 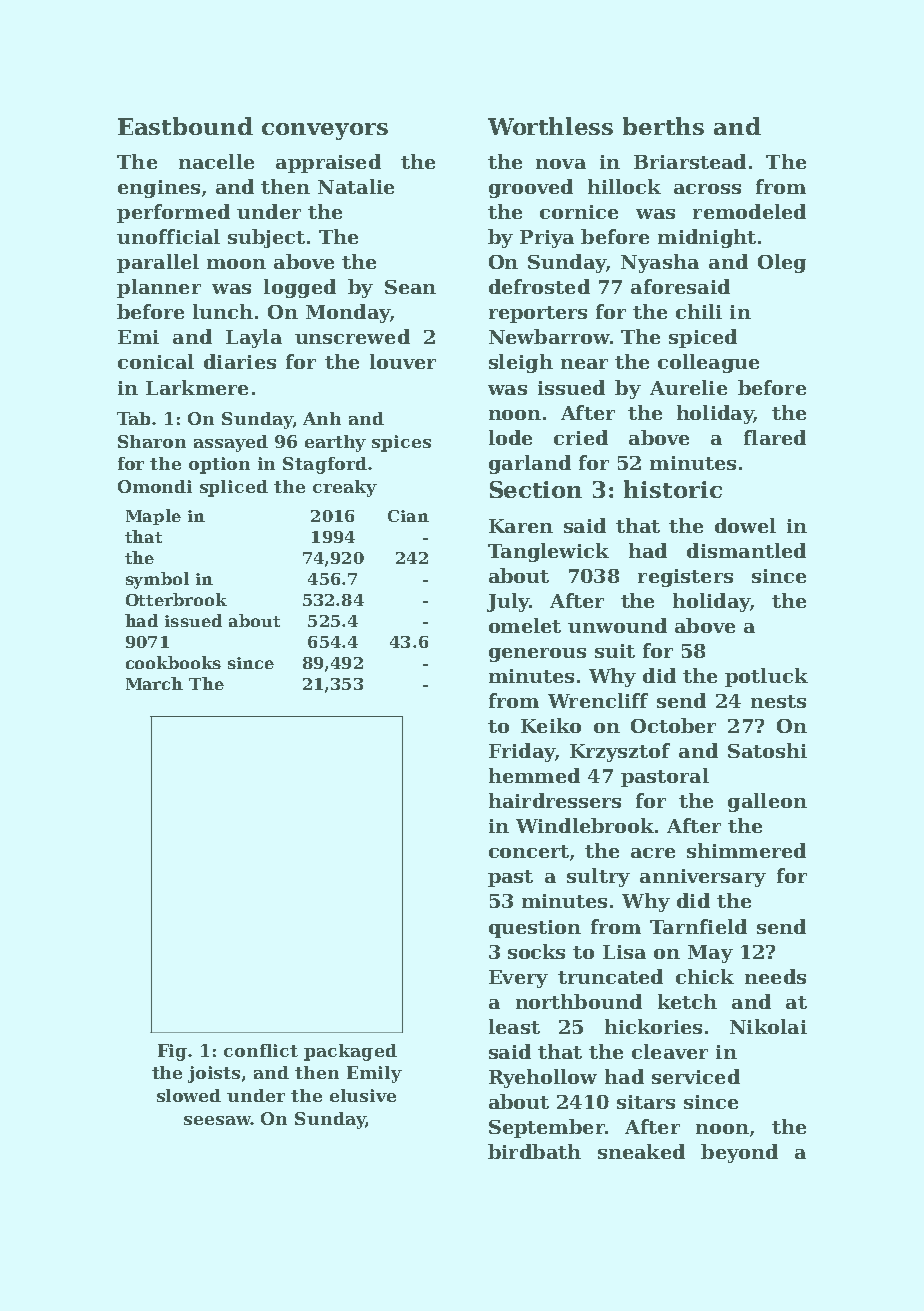 What do you see at coordinates (663, 126) in the screenshot?
I see `berths` at bounding box center [663, 126].
